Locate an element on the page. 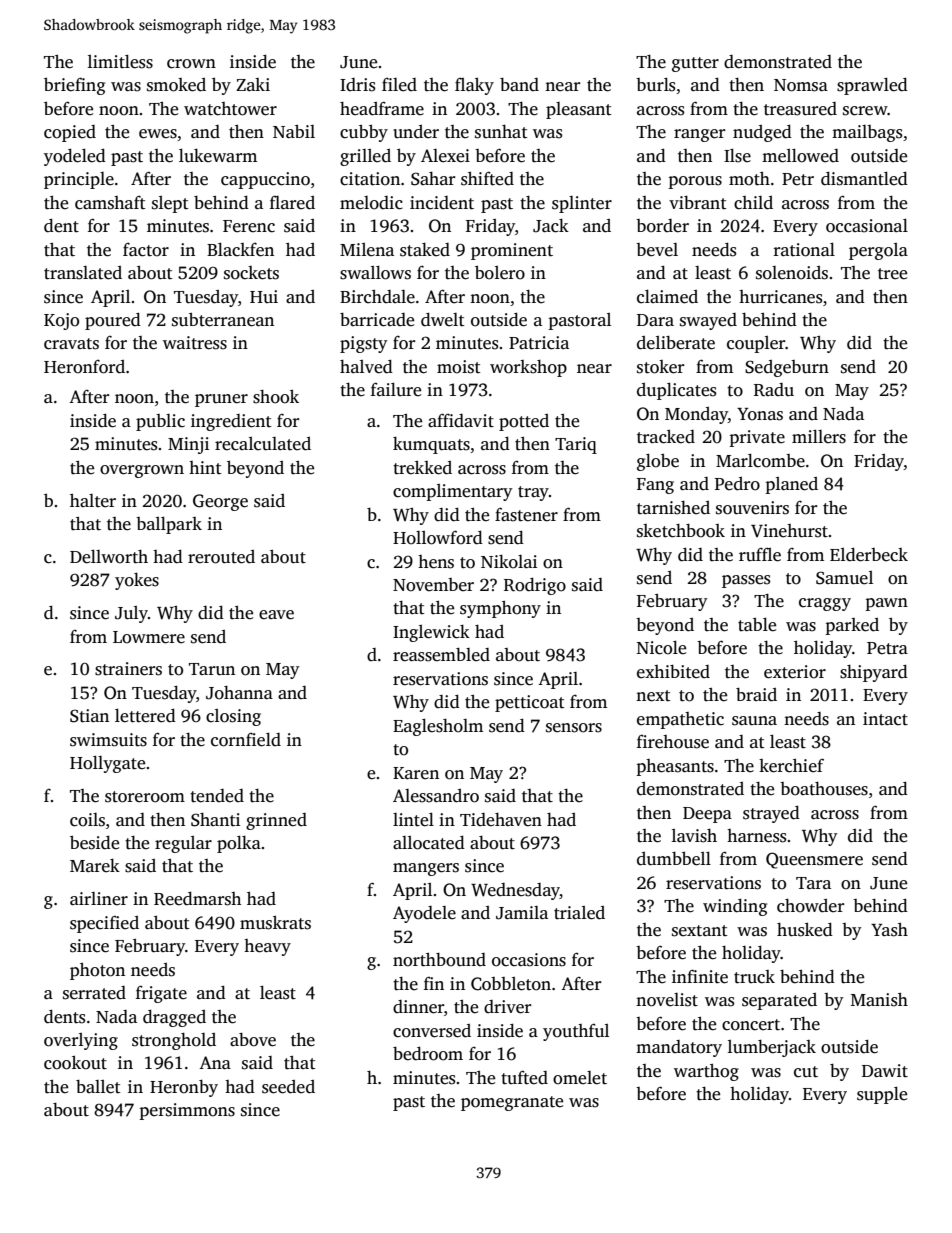  sockets is located at coordinates (251, 273).
